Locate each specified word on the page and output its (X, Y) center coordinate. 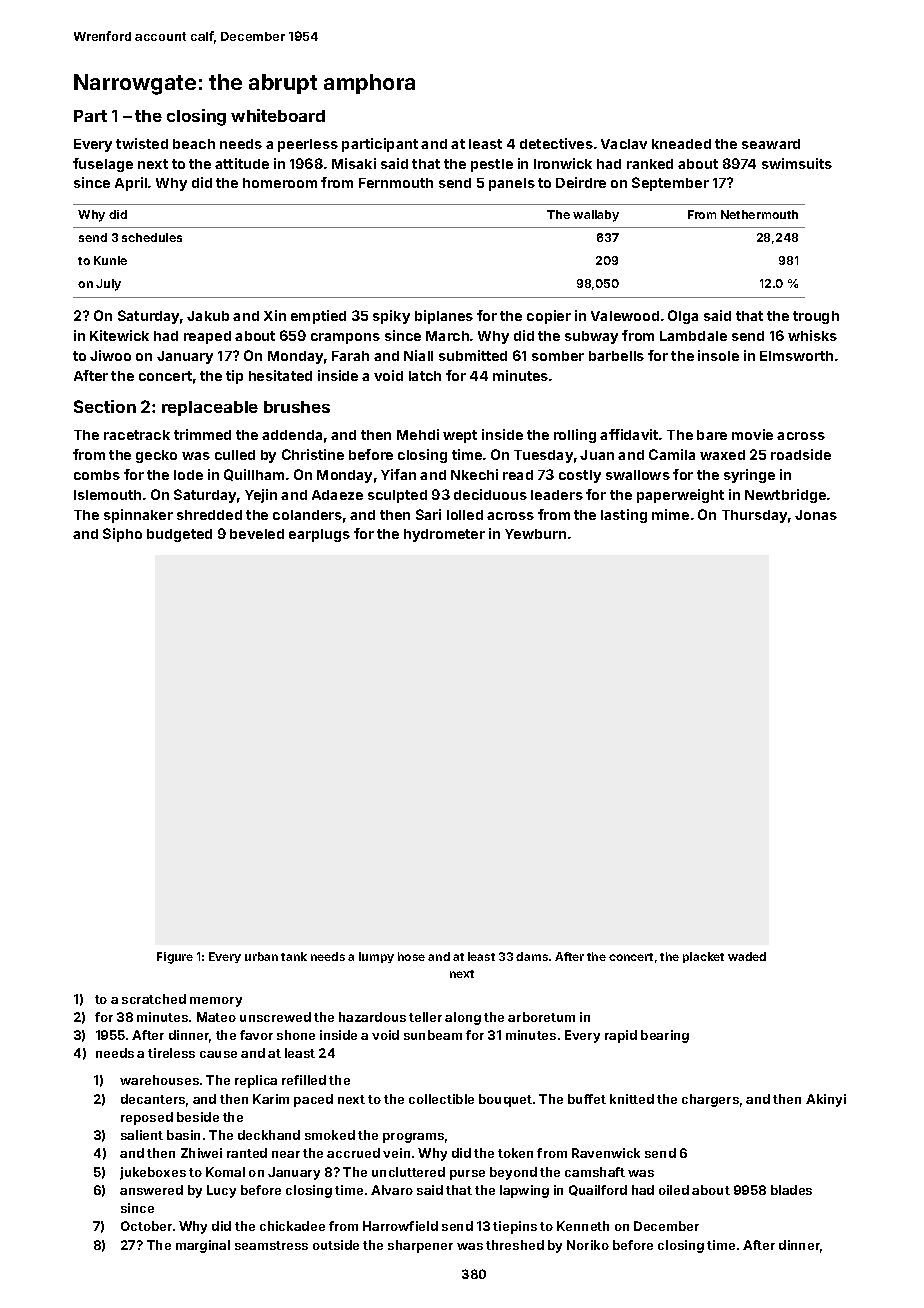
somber (558, 356)
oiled (674, 1190)
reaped (207, 337)
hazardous (372, 1017)
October (146, 1226)
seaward (771, 144)
